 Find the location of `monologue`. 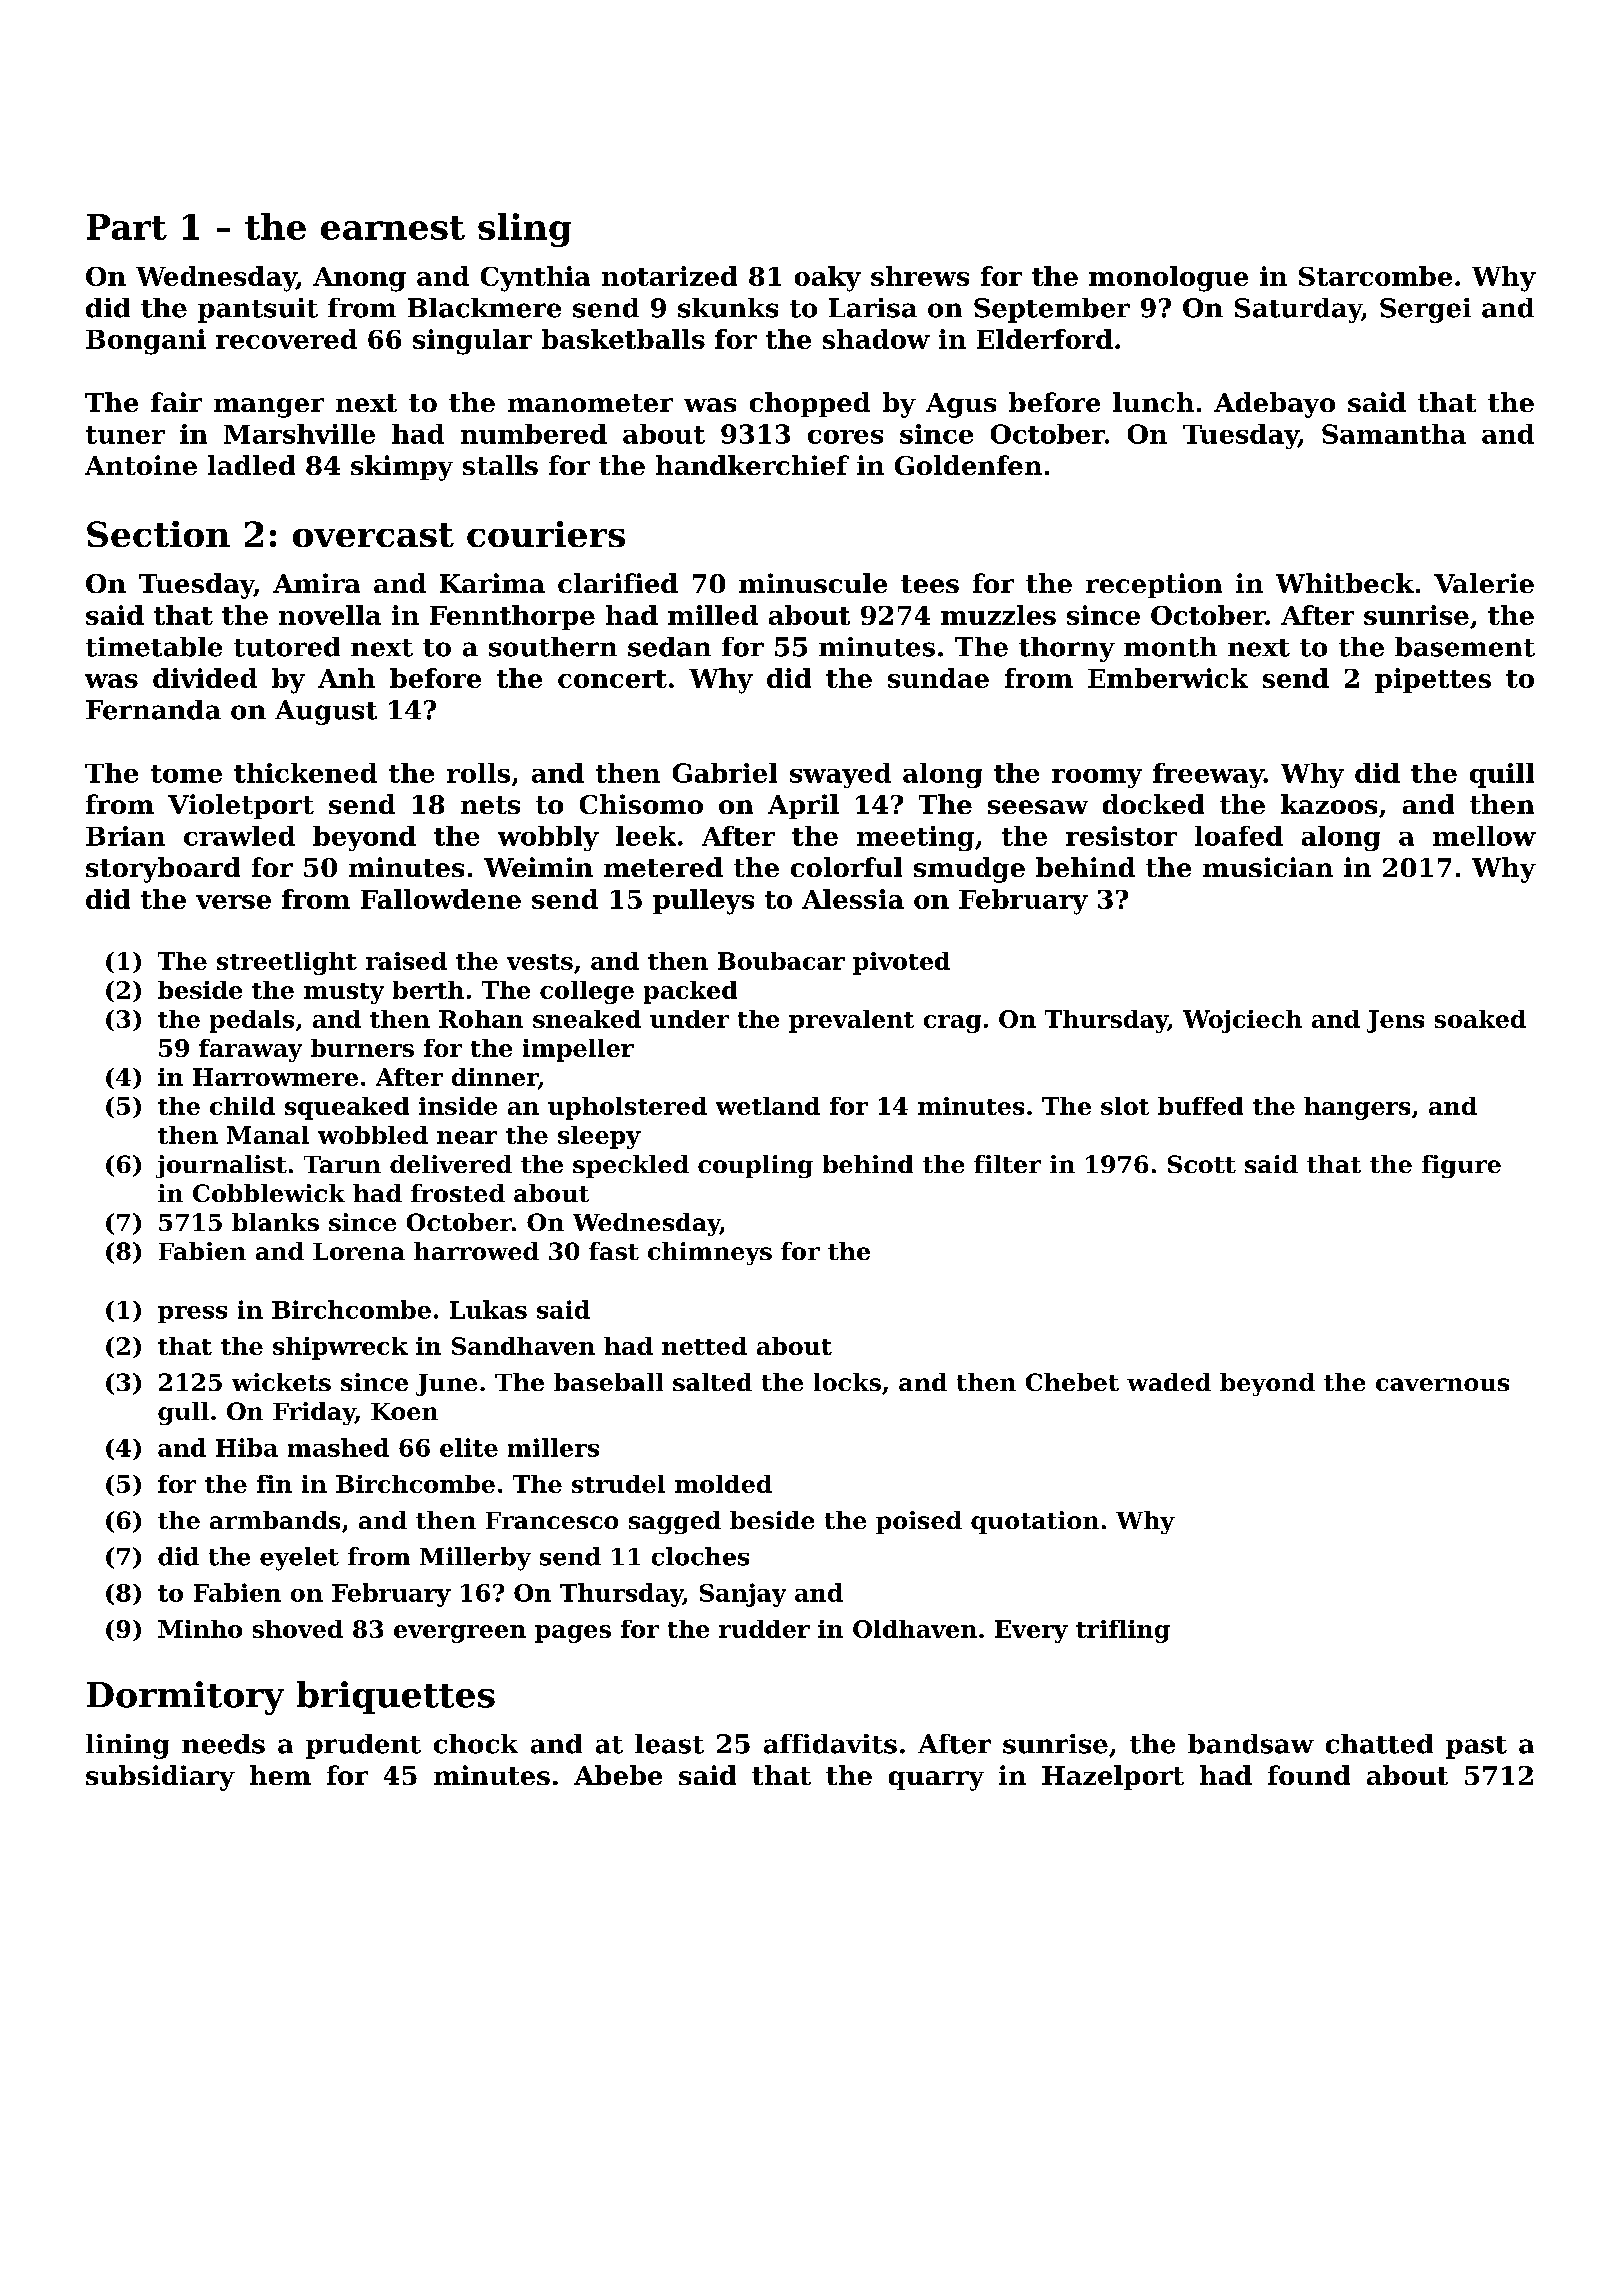

monologue is located at coordinates (1168, 279).
